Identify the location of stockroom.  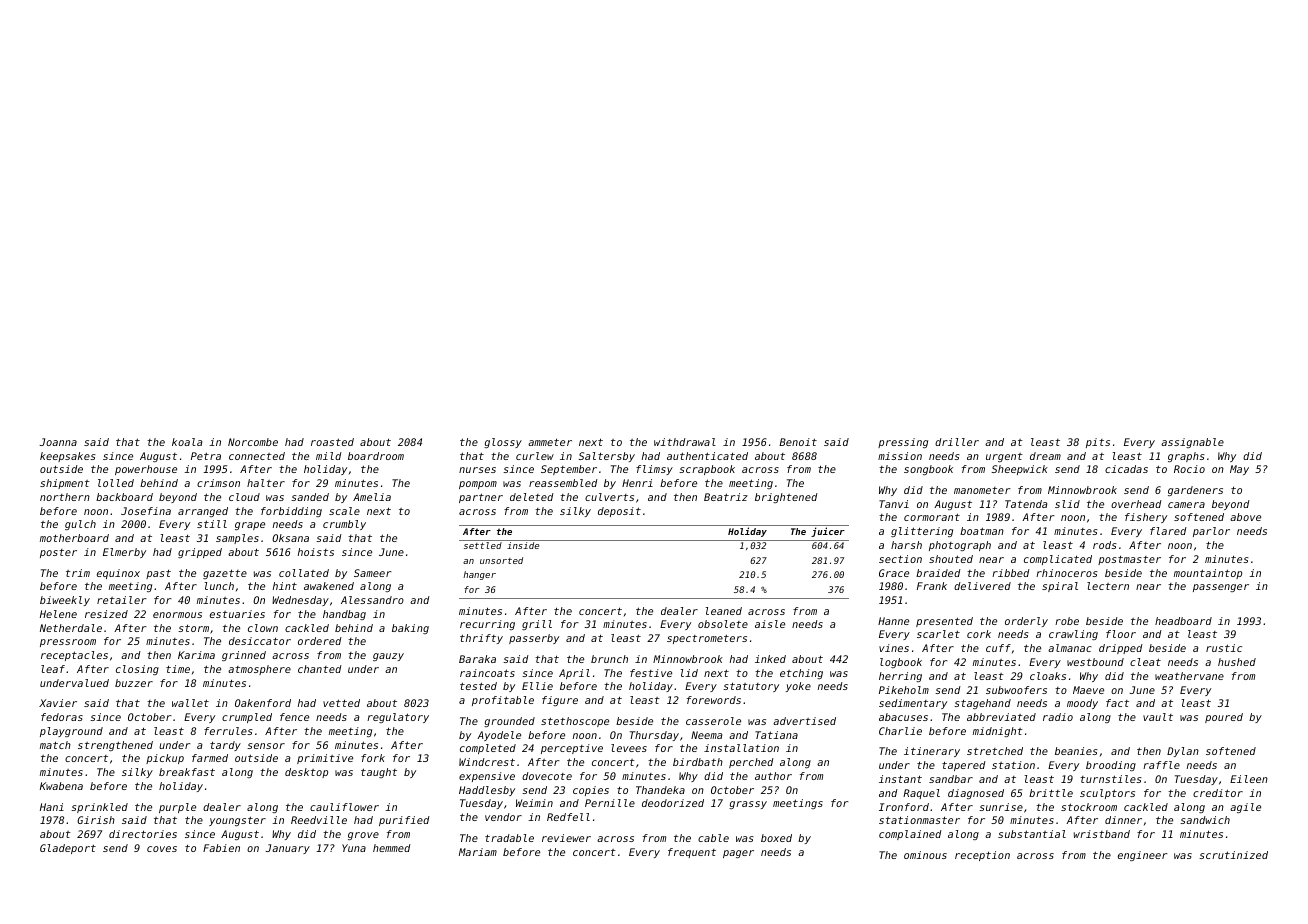
(1089, 807).
